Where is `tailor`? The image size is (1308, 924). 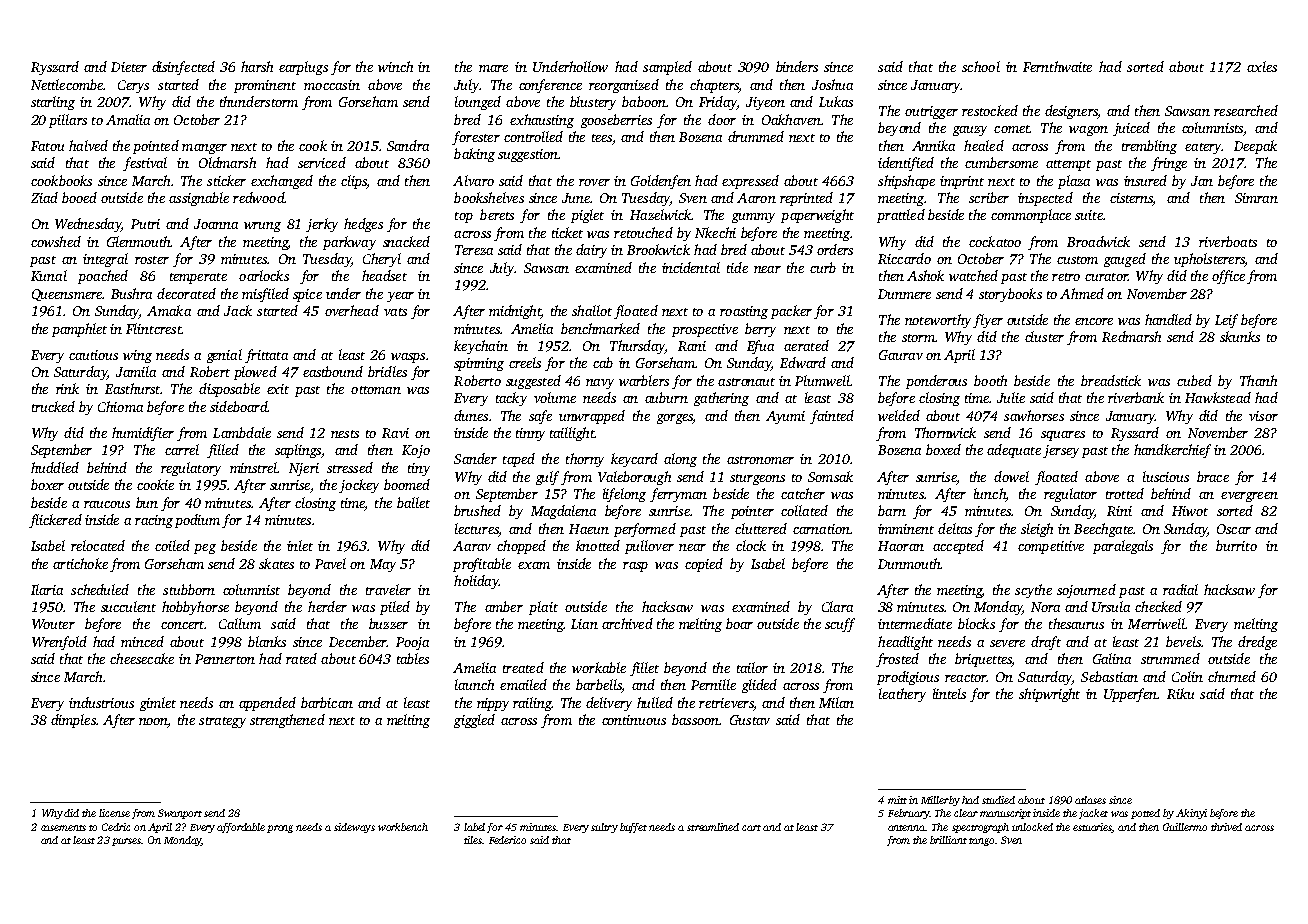 tailor is located at coordinates (752, 667).
